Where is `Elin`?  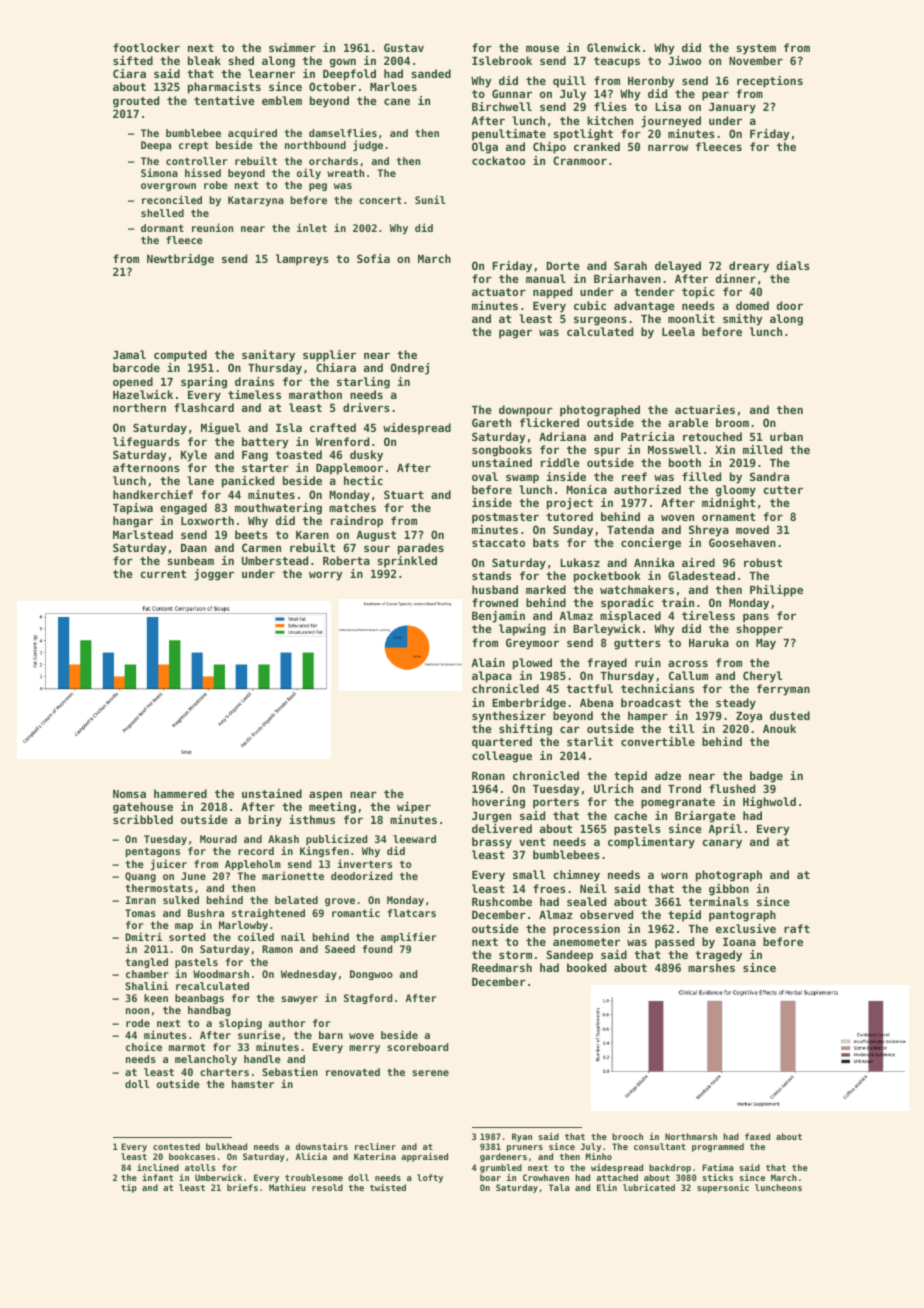
Elin is located at coordinates (607, 1187).
